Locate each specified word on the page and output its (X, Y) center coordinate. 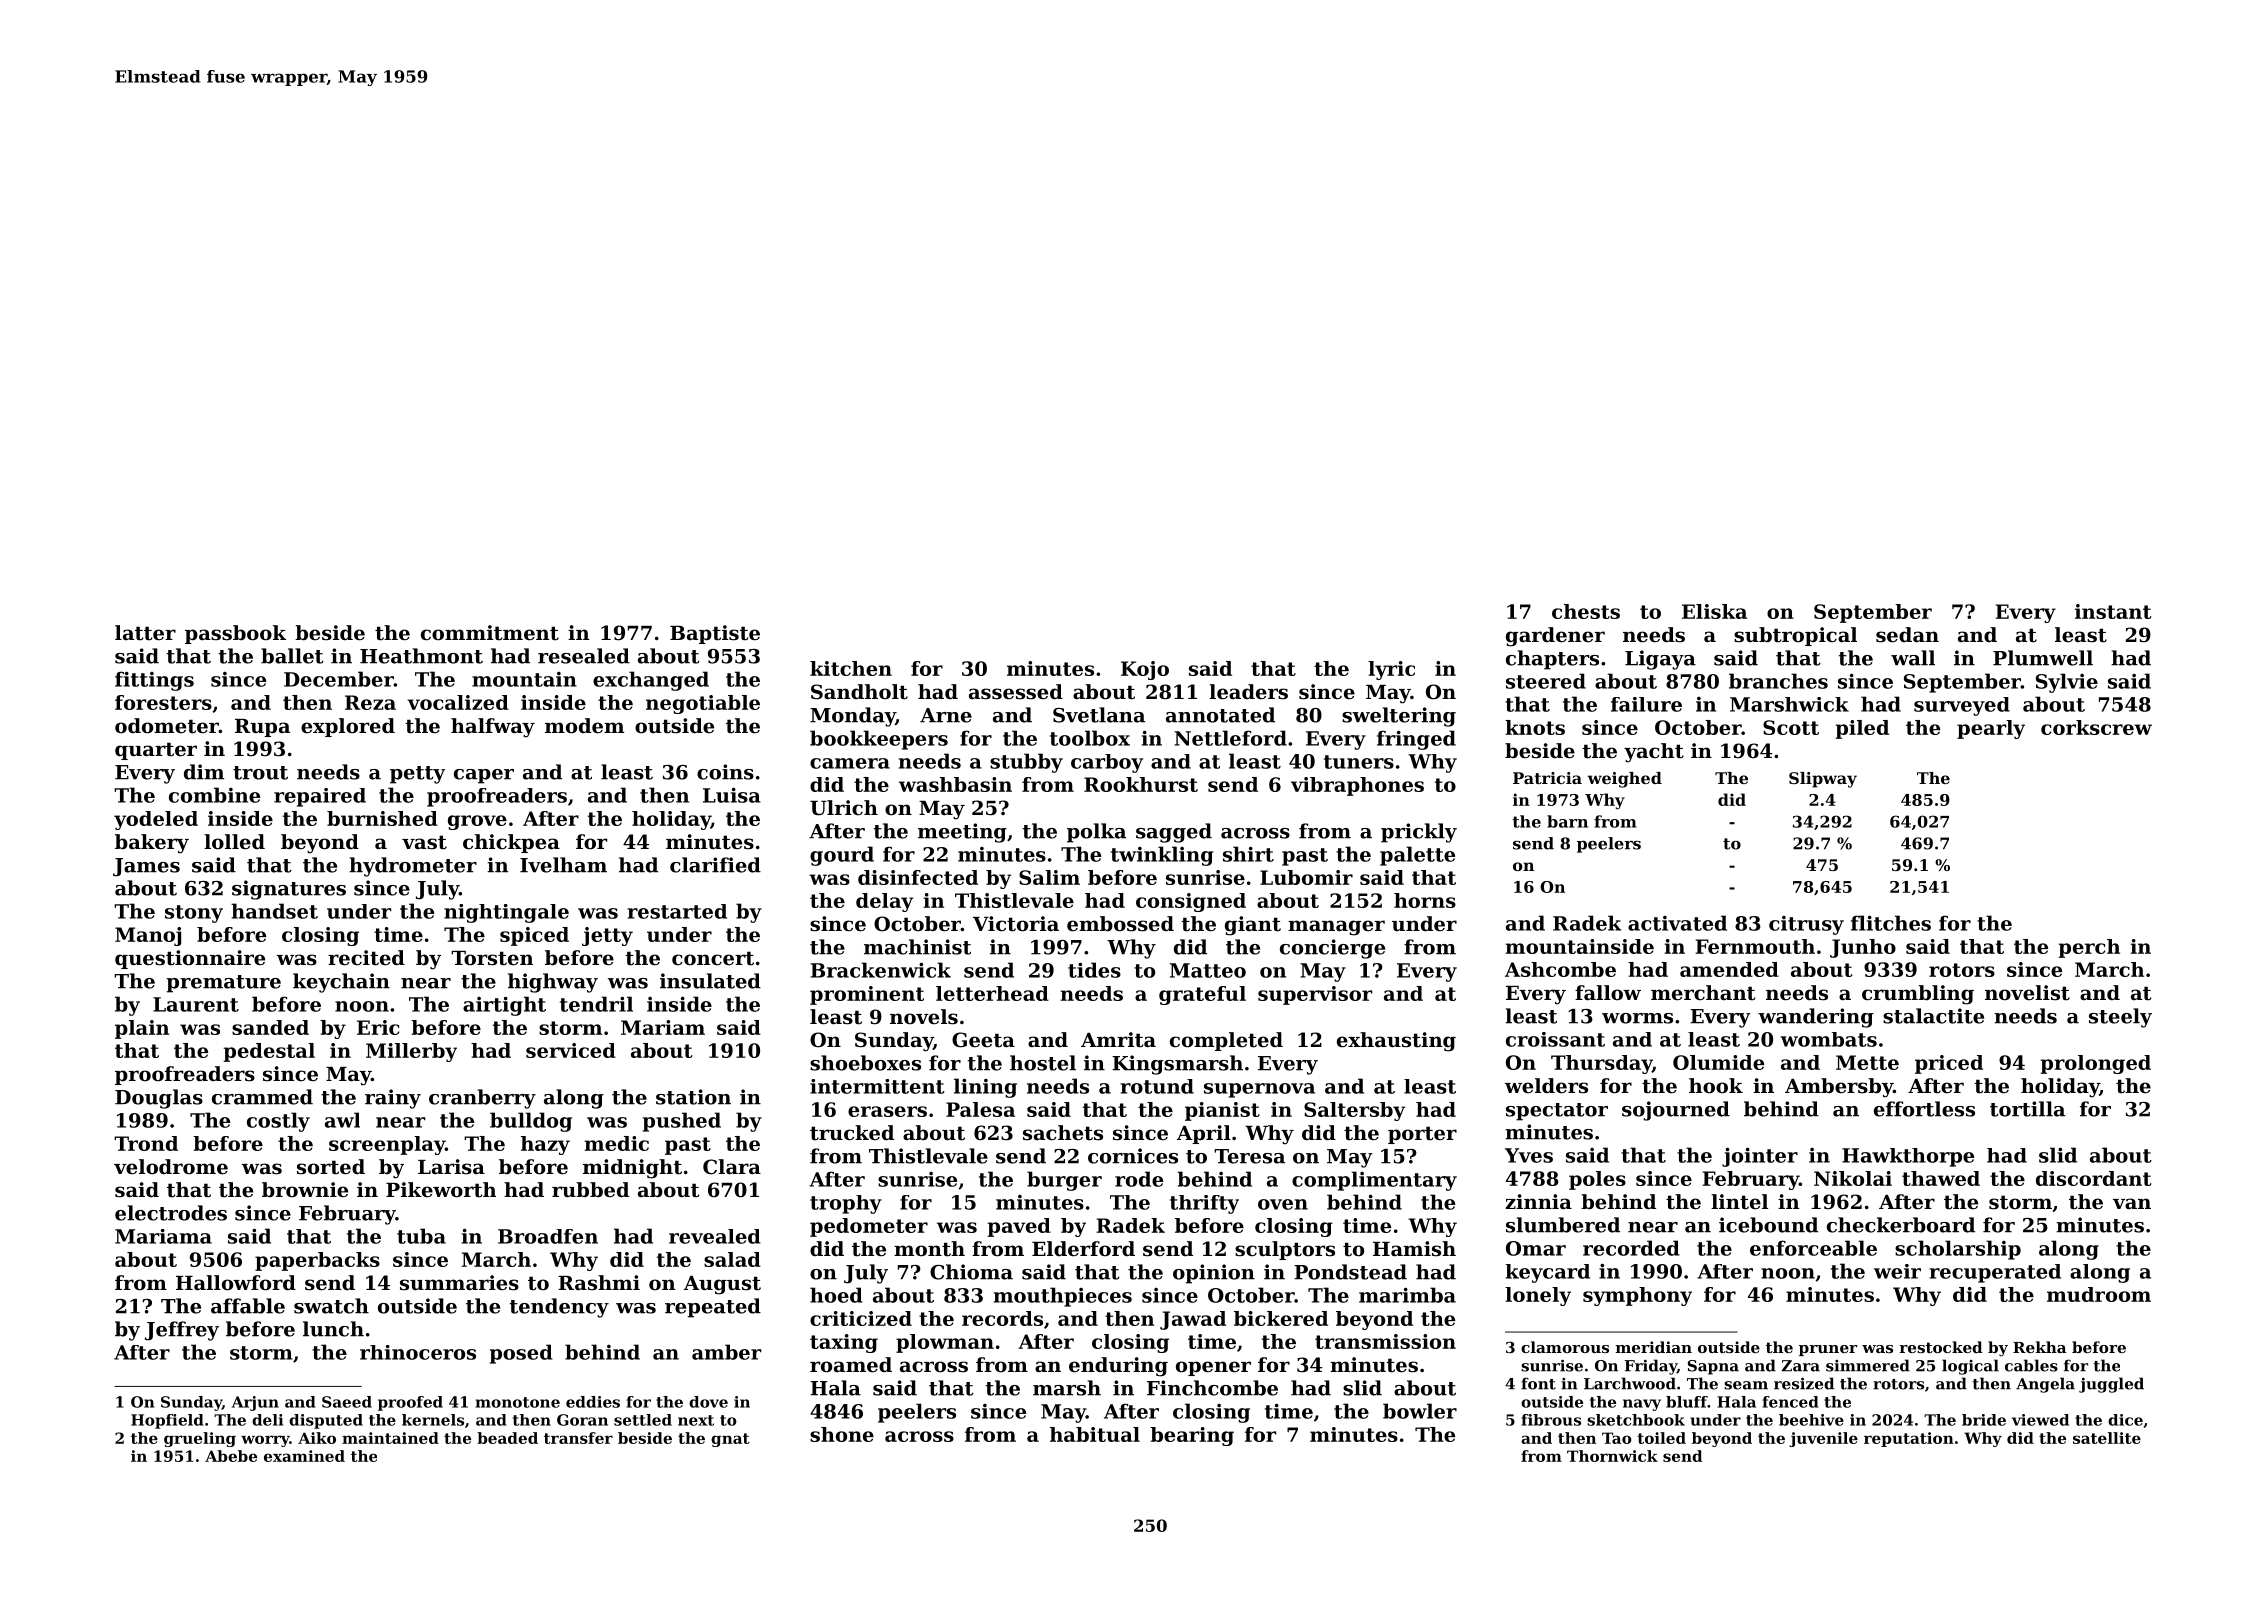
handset (274, 911)
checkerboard (1901, 1225)
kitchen (851, 668)
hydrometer (413, 867)
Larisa (451, 1167)
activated (1677, 923)
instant (2113, 611)
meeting (962, 833)
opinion (1214, 1274)
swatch (331, 1306)
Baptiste (715, 634)
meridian (1654, 1347)
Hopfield (167, 1421)
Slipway (1823, 780)
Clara (732, 1167)
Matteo (1208, 970)
